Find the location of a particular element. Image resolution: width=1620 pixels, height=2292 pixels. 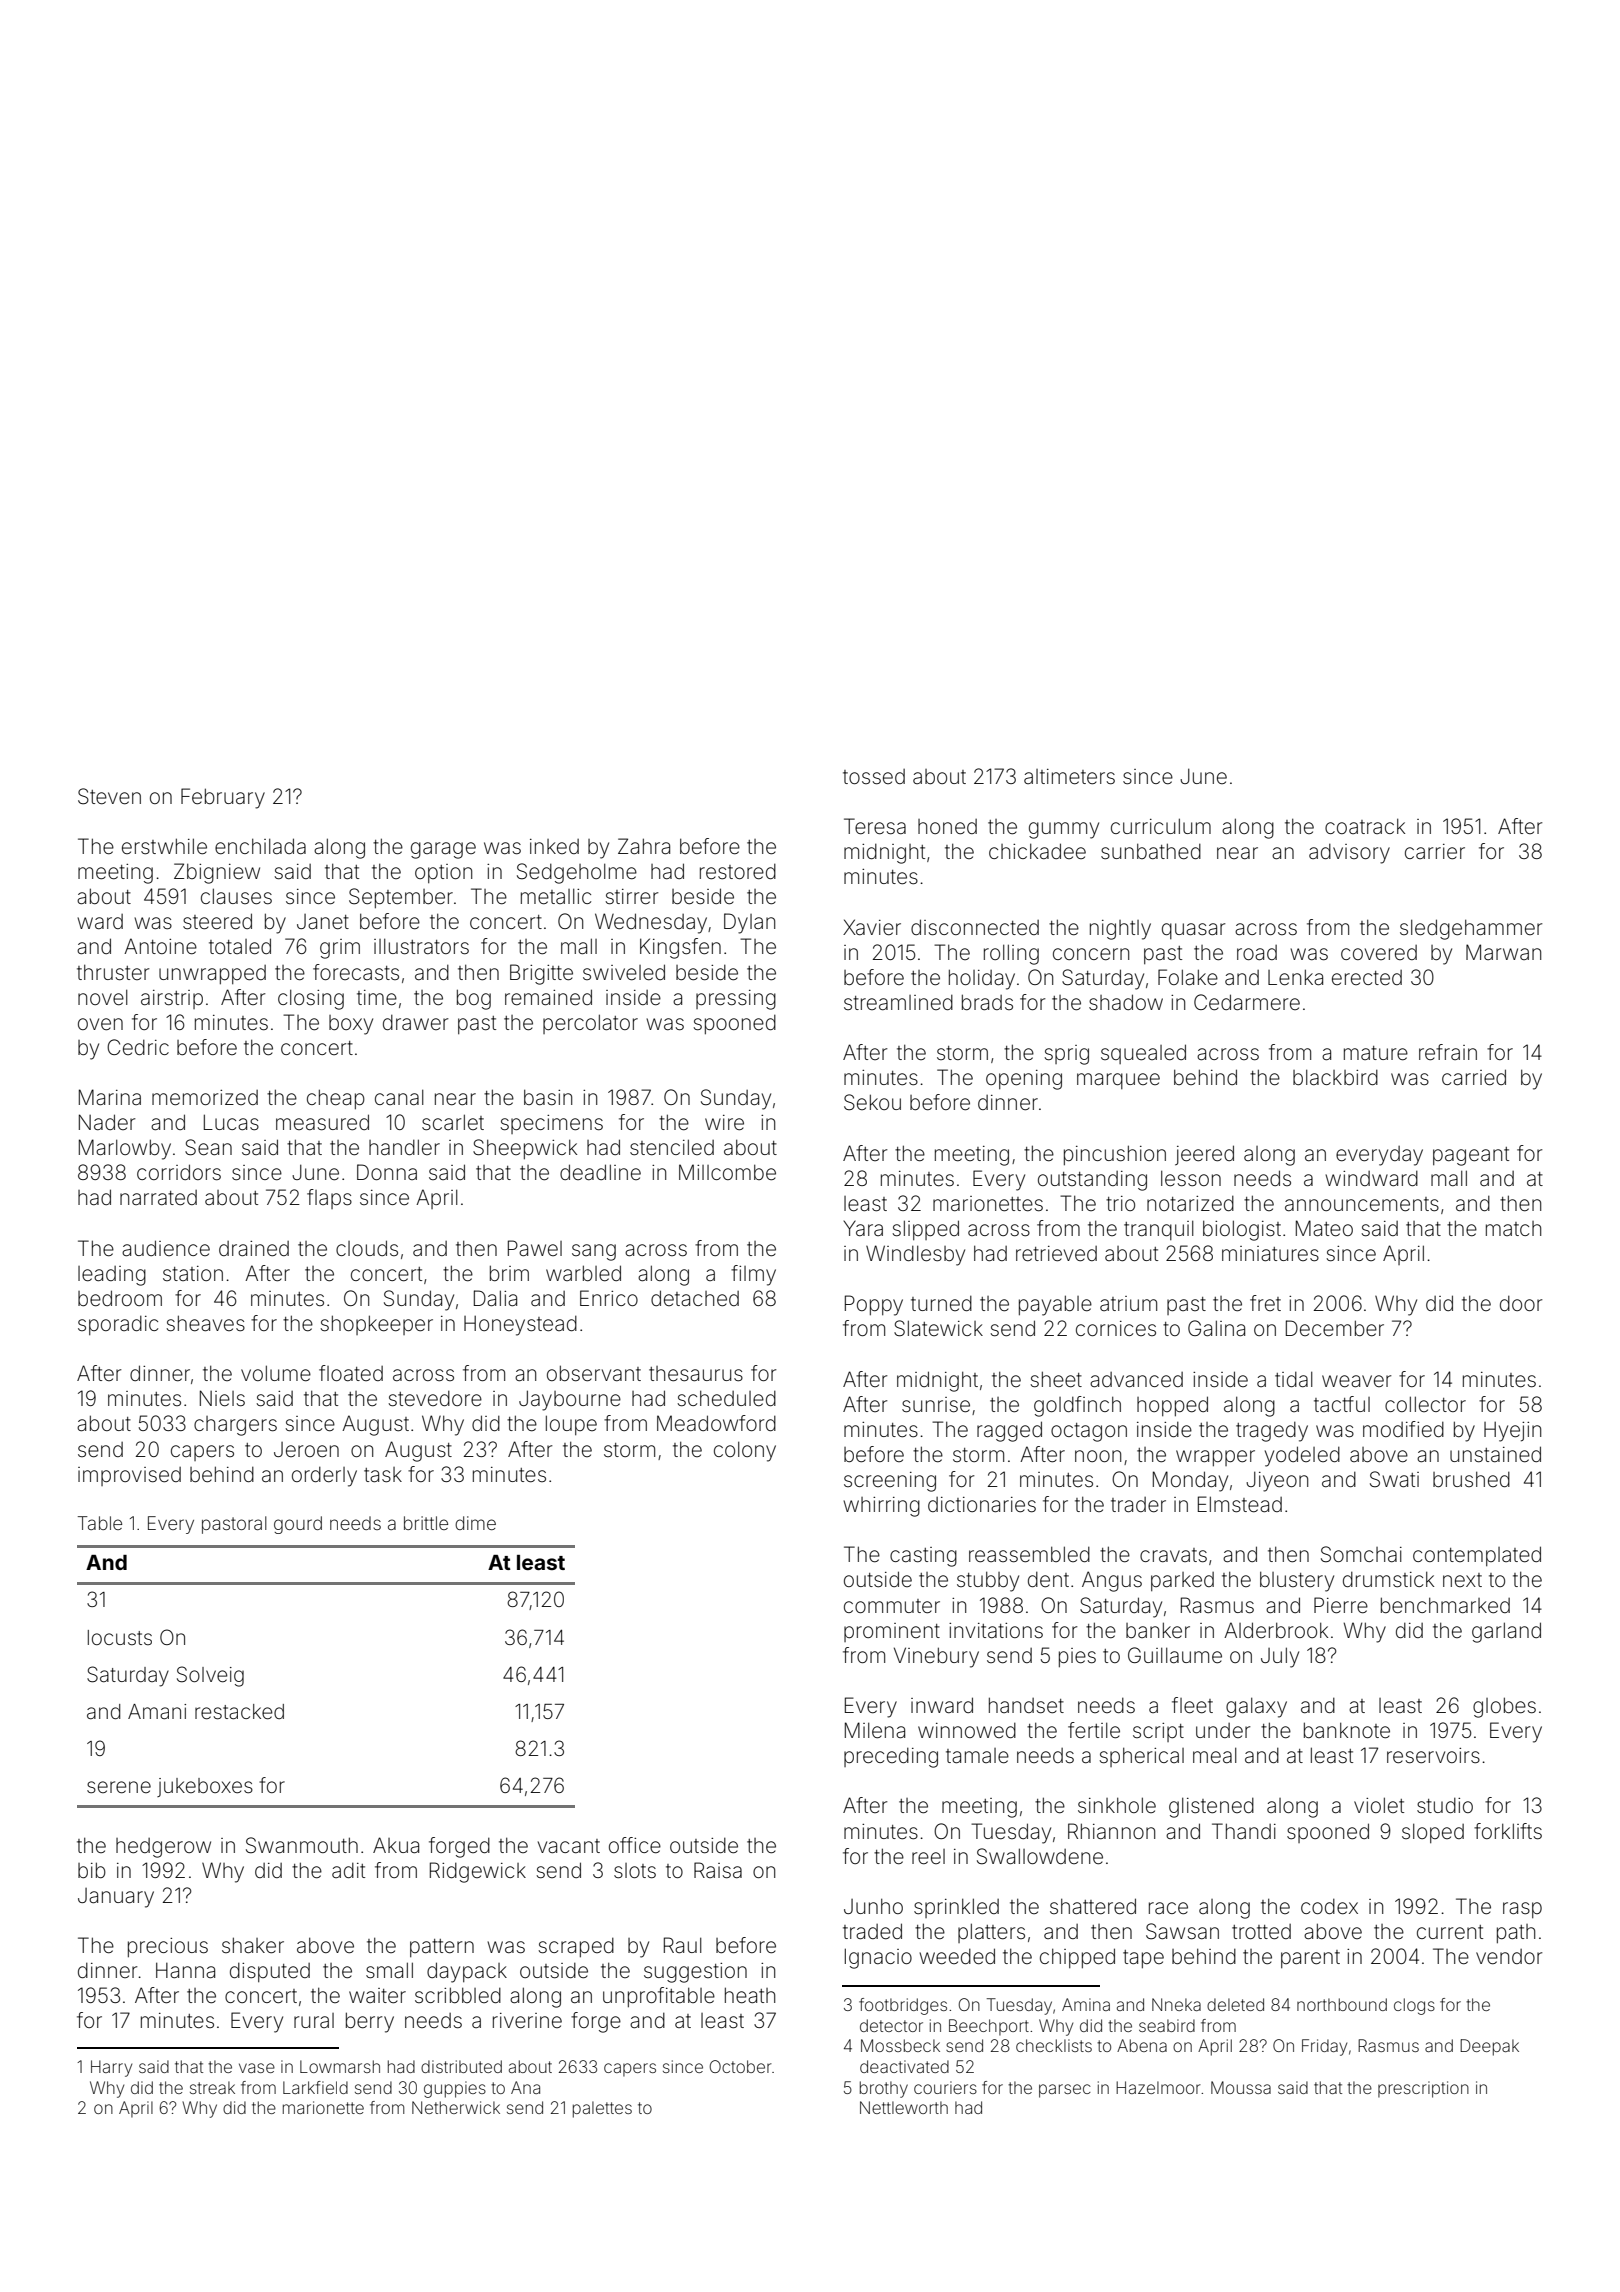

disputed is located at coordinates (270, 1972).
